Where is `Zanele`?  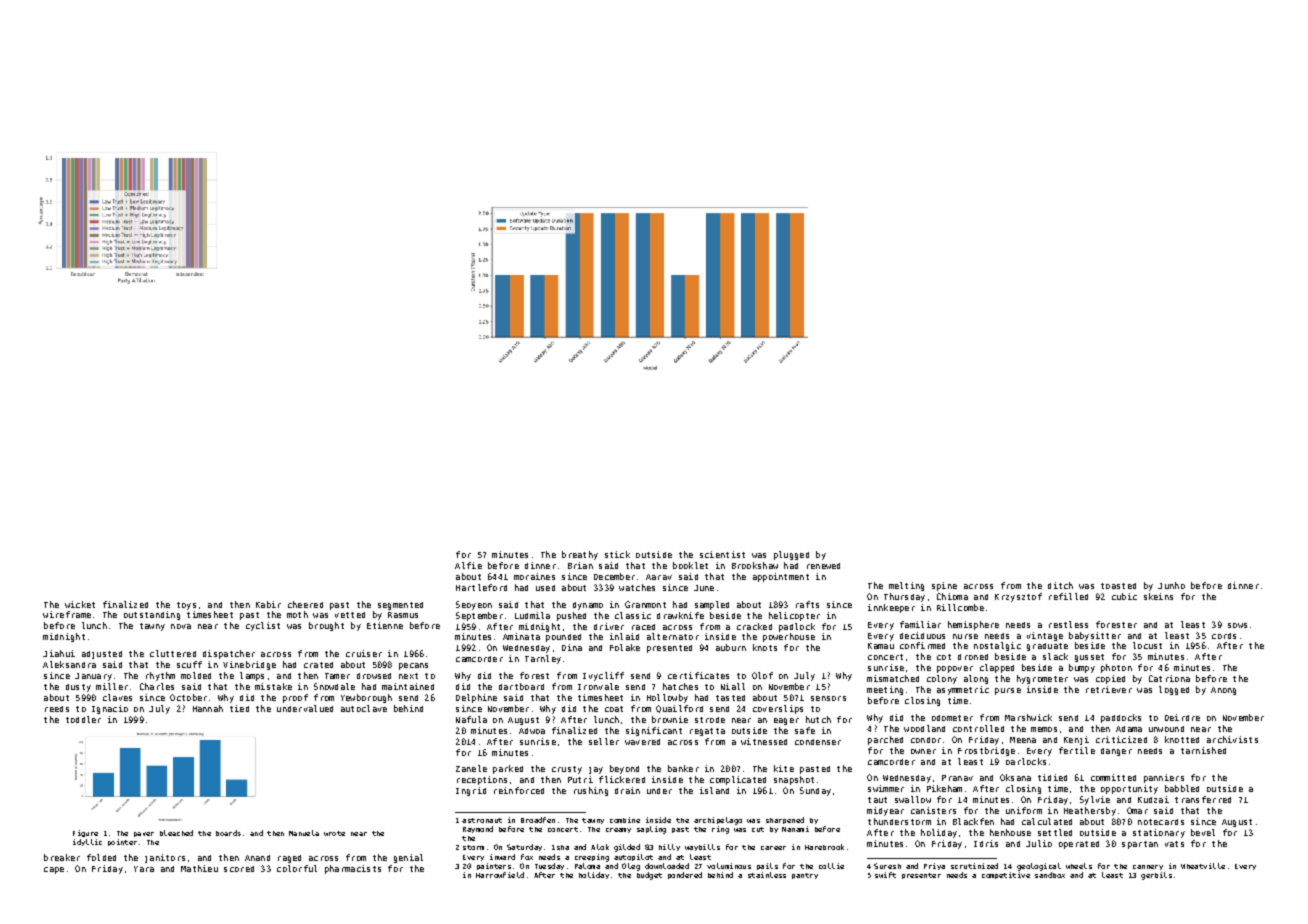
Zanele is located at coordinates (471, 768).
